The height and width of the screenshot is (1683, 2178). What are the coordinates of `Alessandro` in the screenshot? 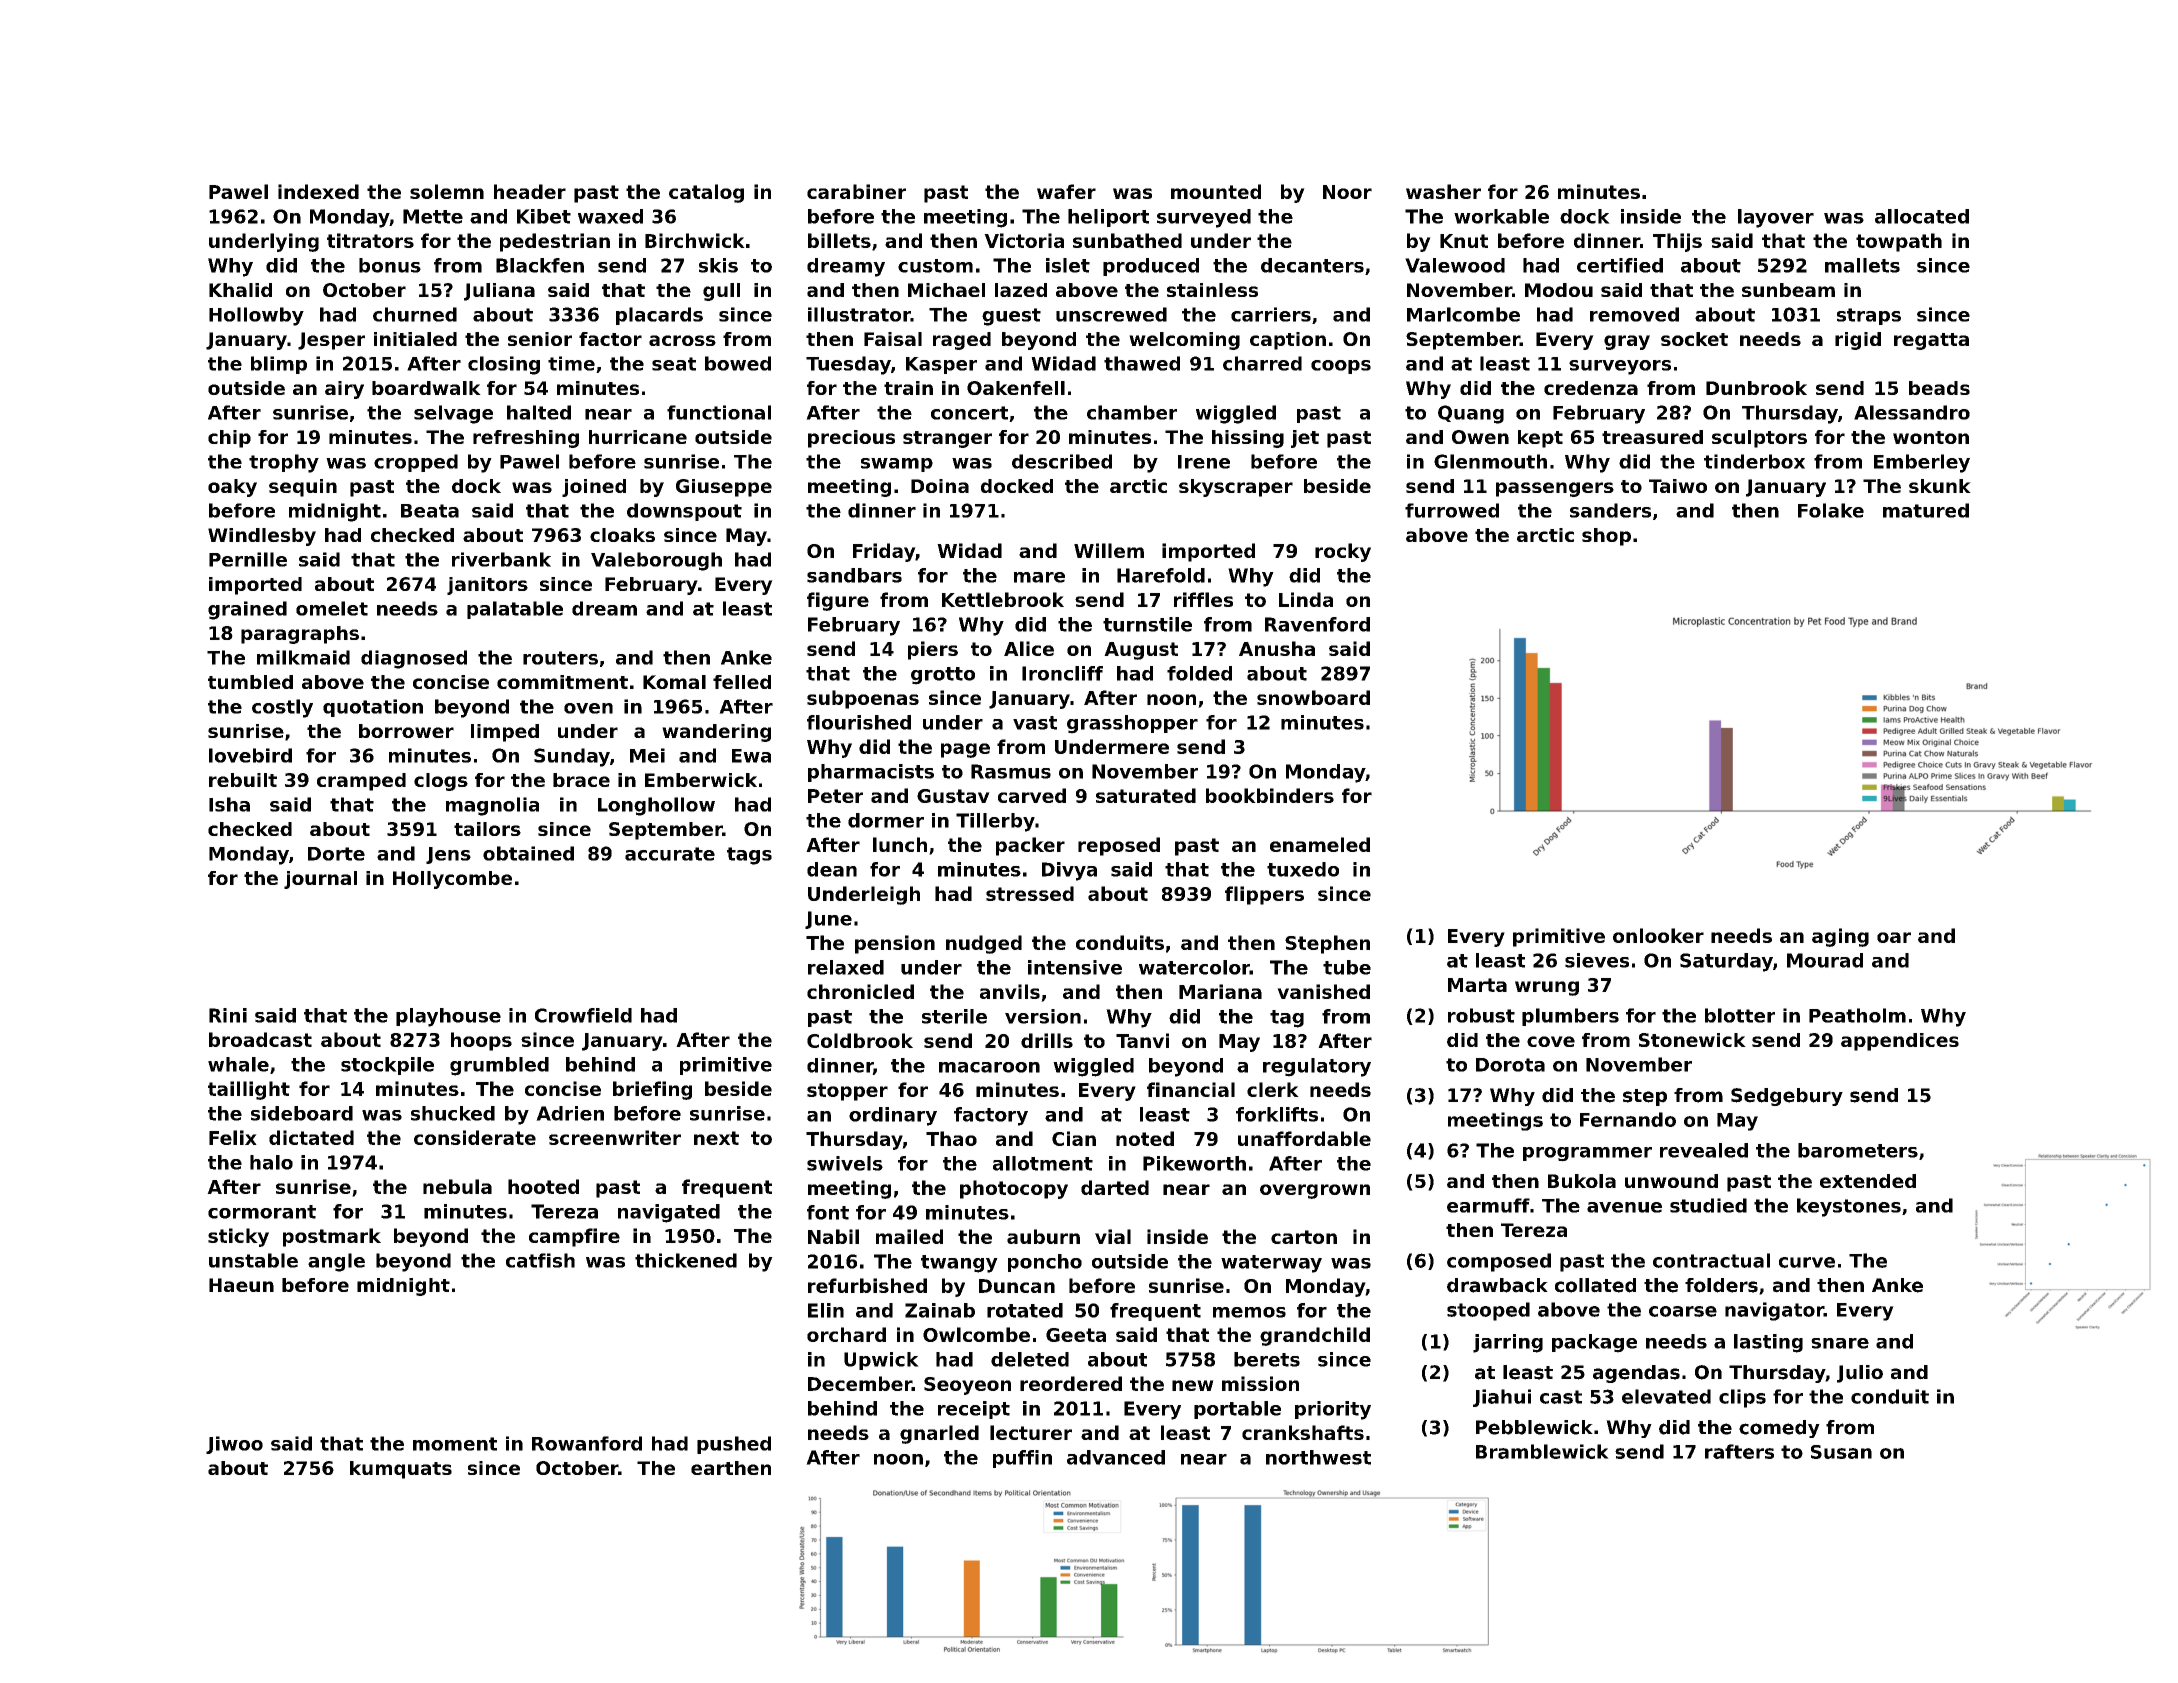 It's located at (1912, 412).
